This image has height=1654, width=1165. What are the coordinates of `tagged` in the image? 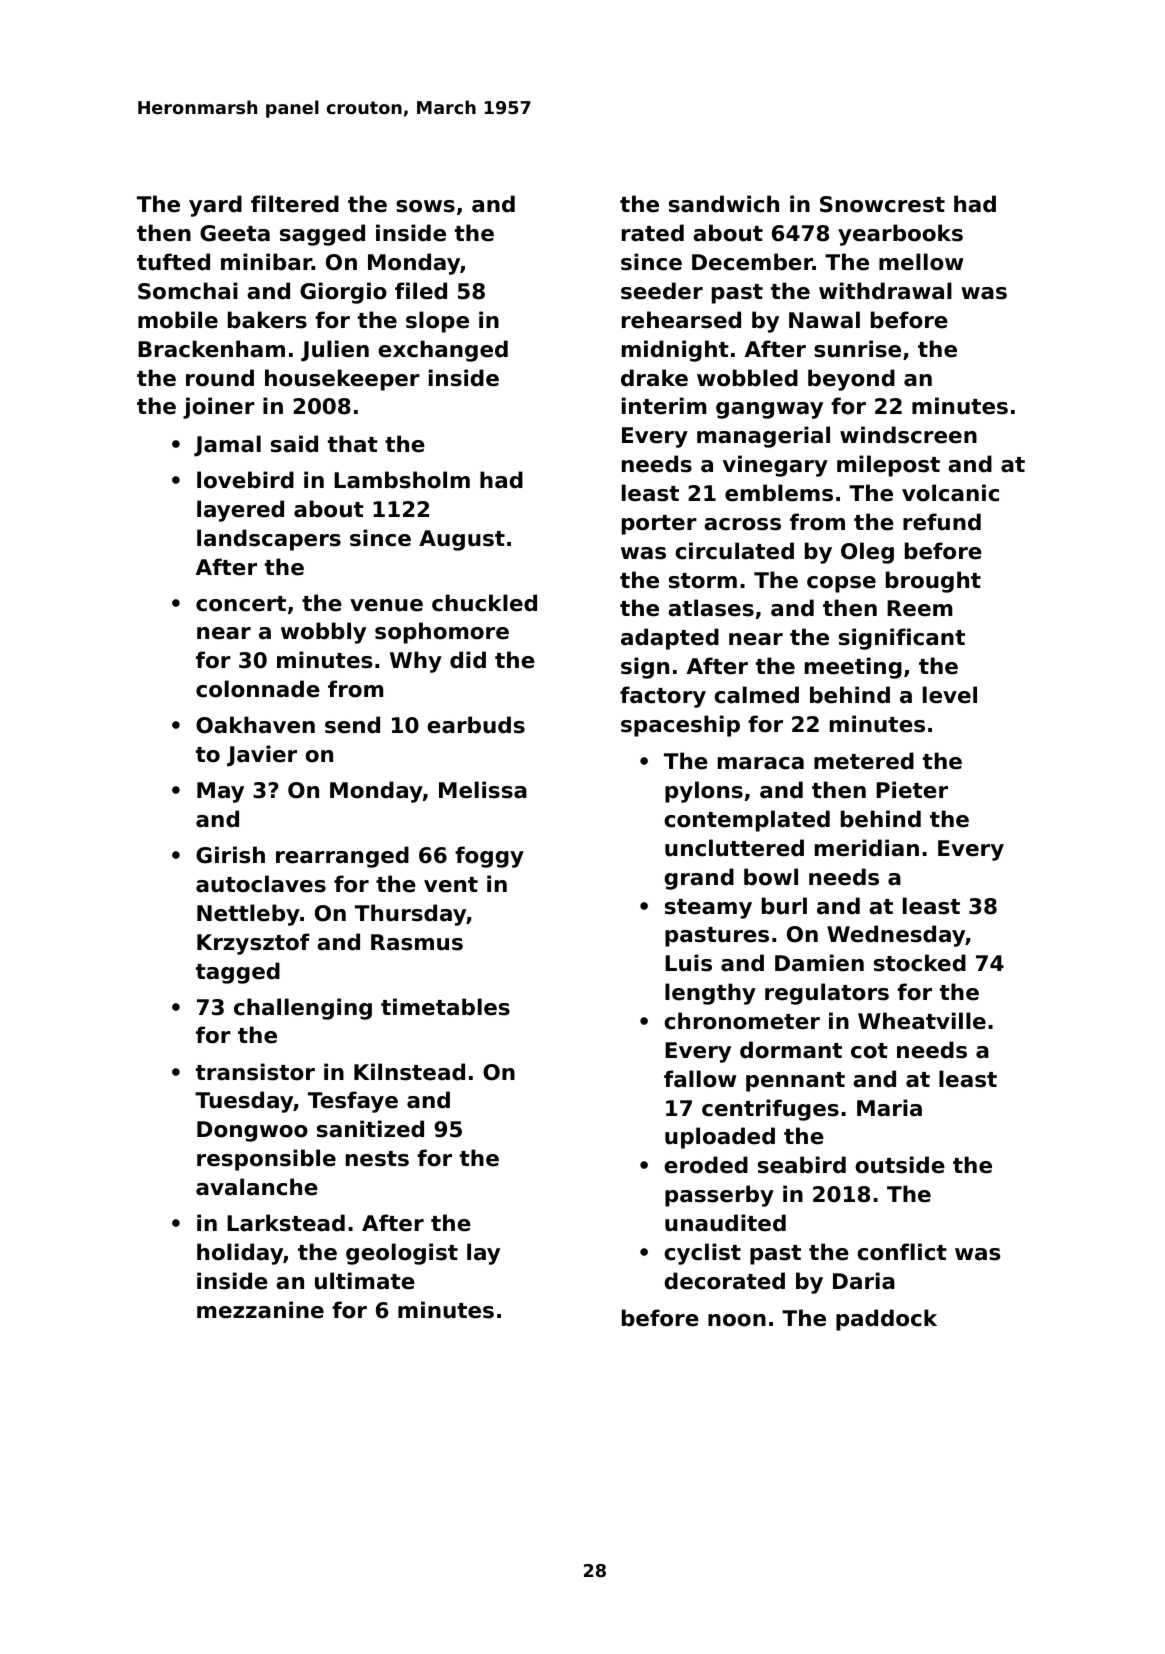 It's located at (238, 973).
